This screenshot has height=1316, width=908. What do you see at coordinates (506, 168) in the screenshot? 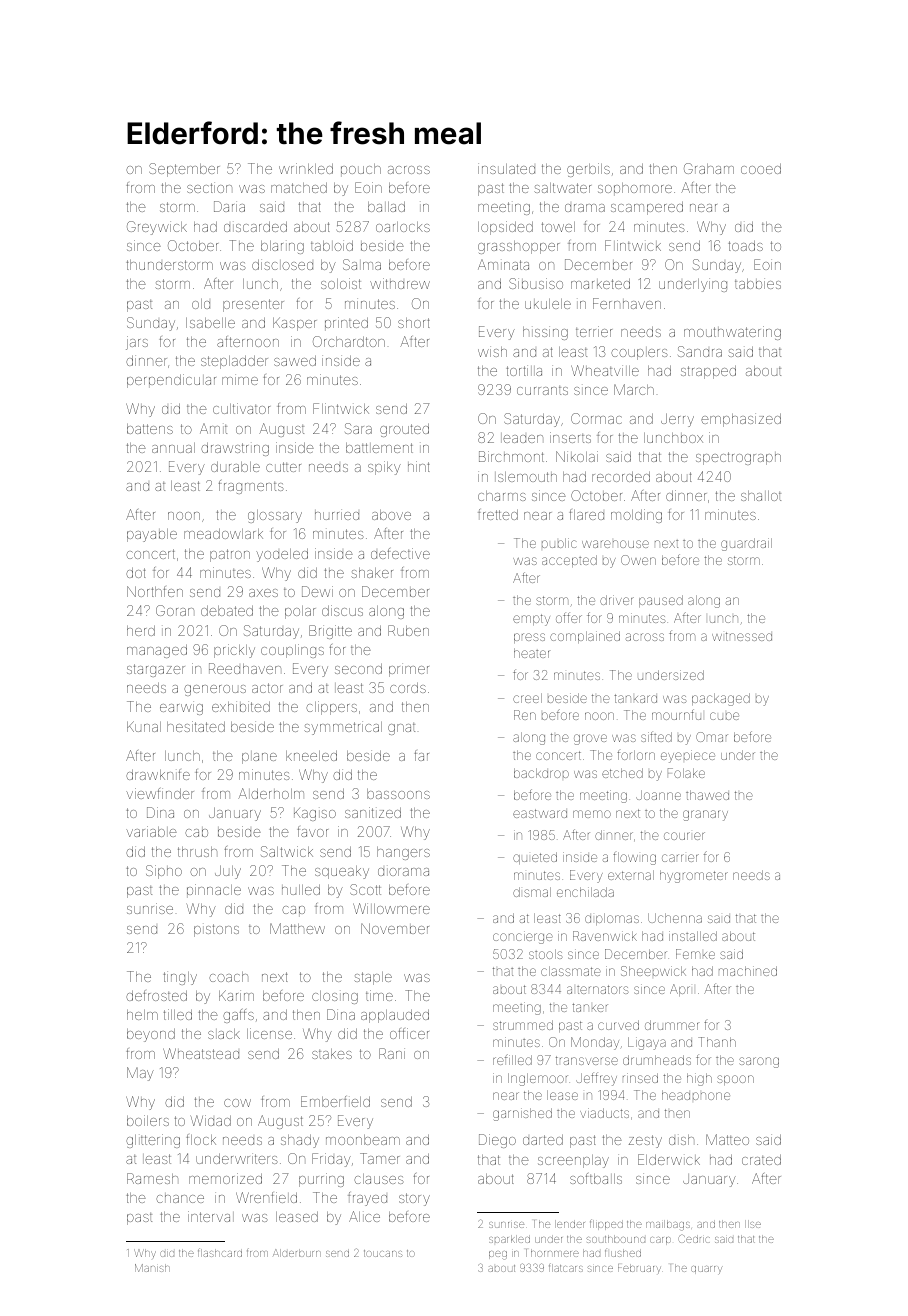
I see `insulated` at bounding box center [506, 168].
